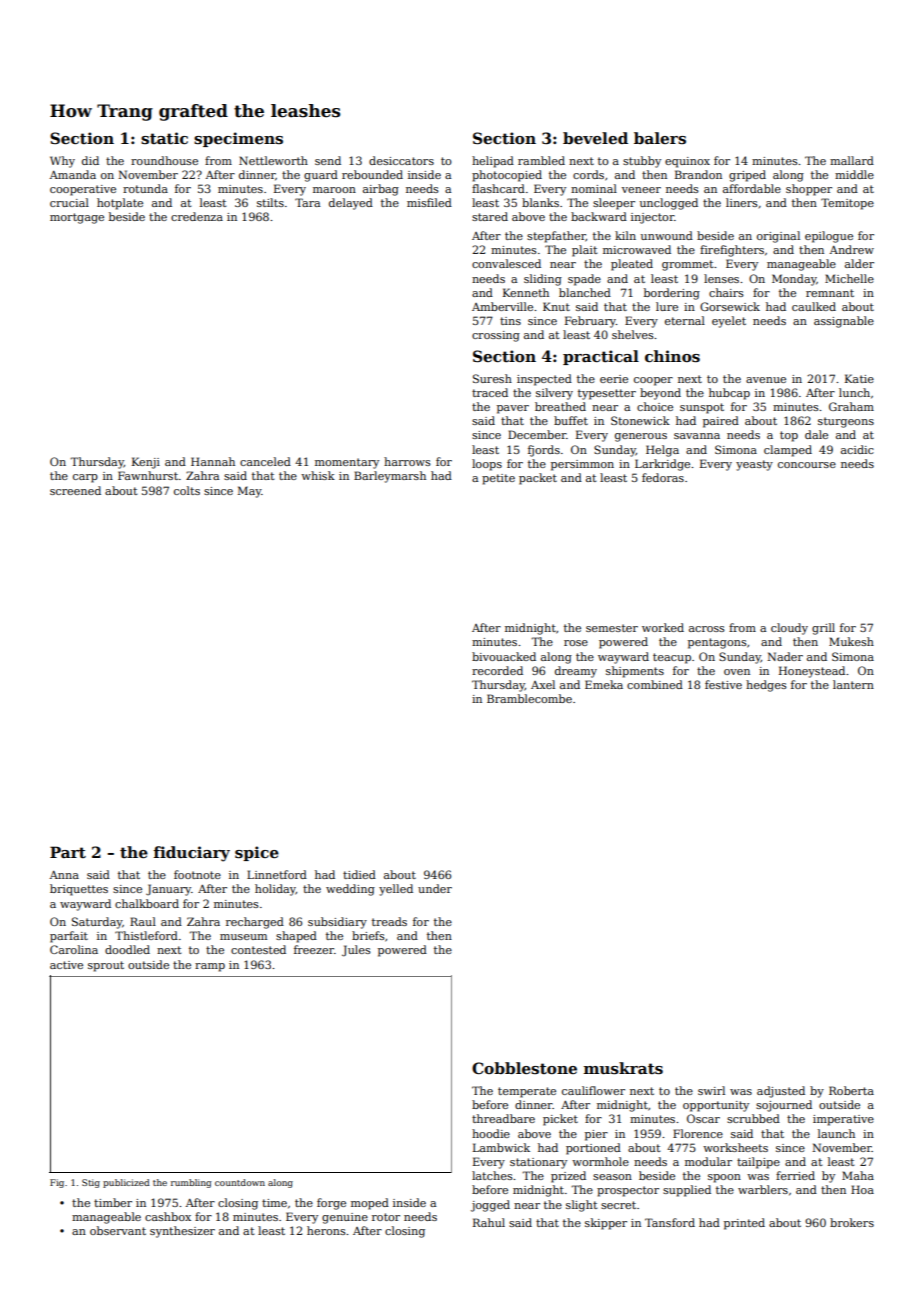  Describe the element at coordinates (685, 320) in the screenshot. I see `eternal` at that location.
